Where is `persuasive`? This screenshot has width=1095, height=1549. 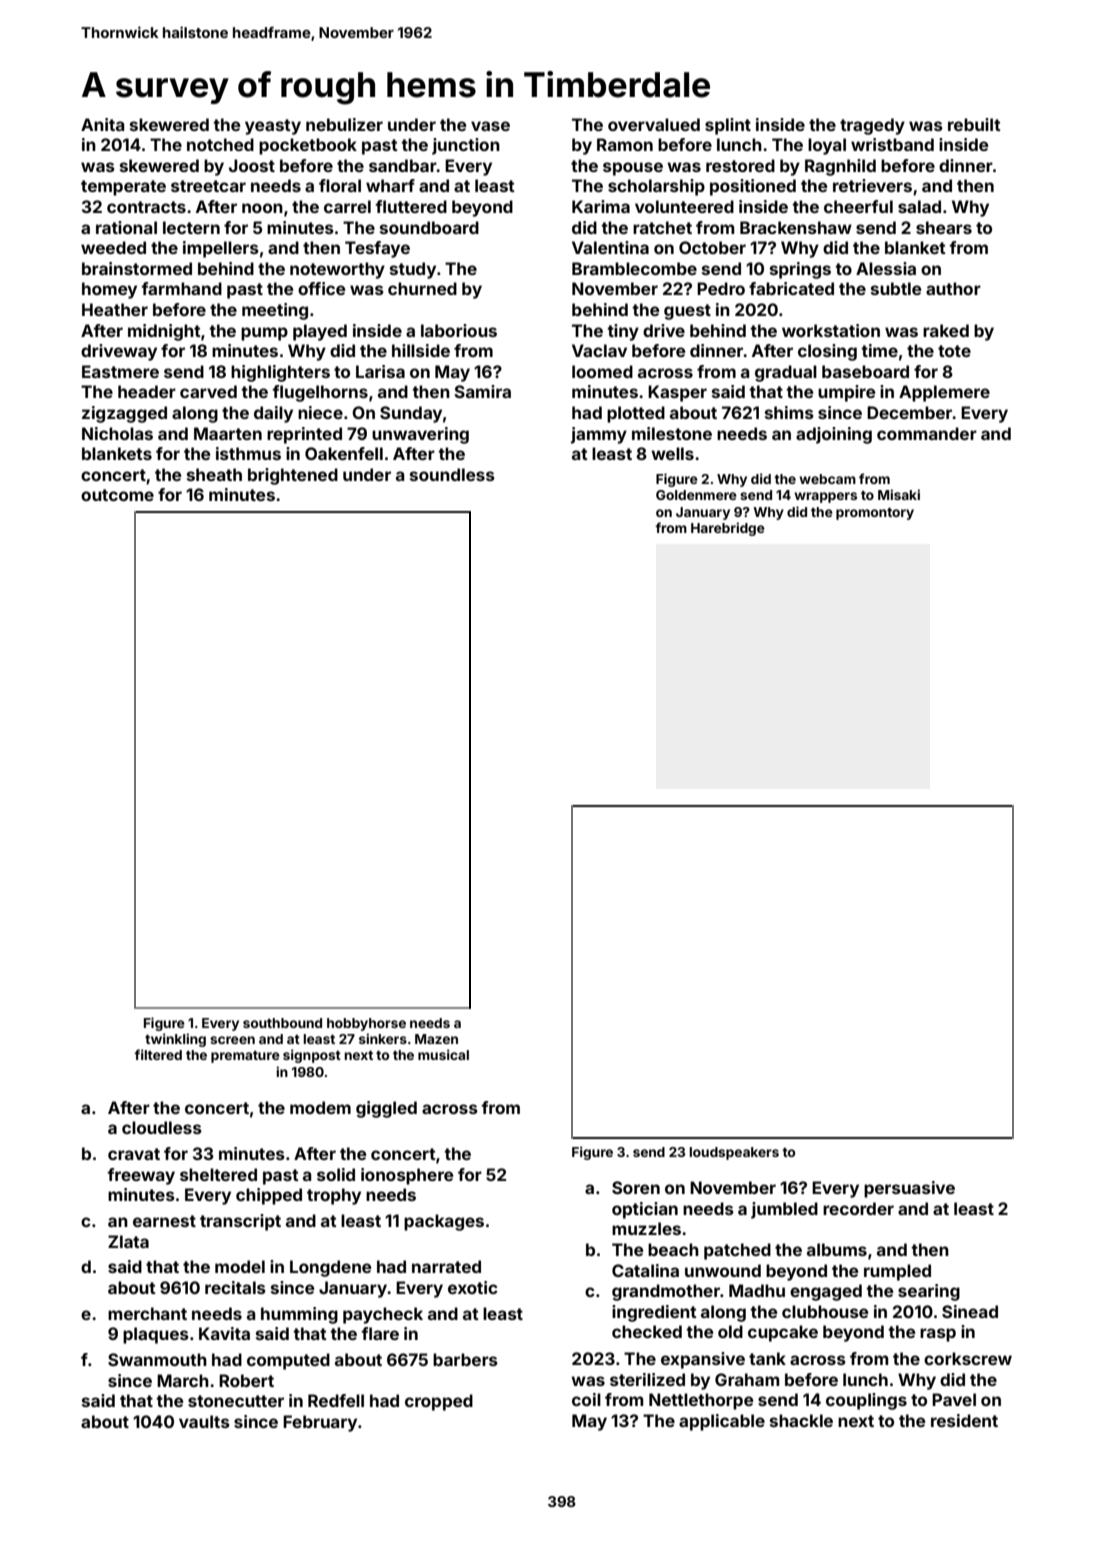 persuasive is located at coordinates (909, 1189).
